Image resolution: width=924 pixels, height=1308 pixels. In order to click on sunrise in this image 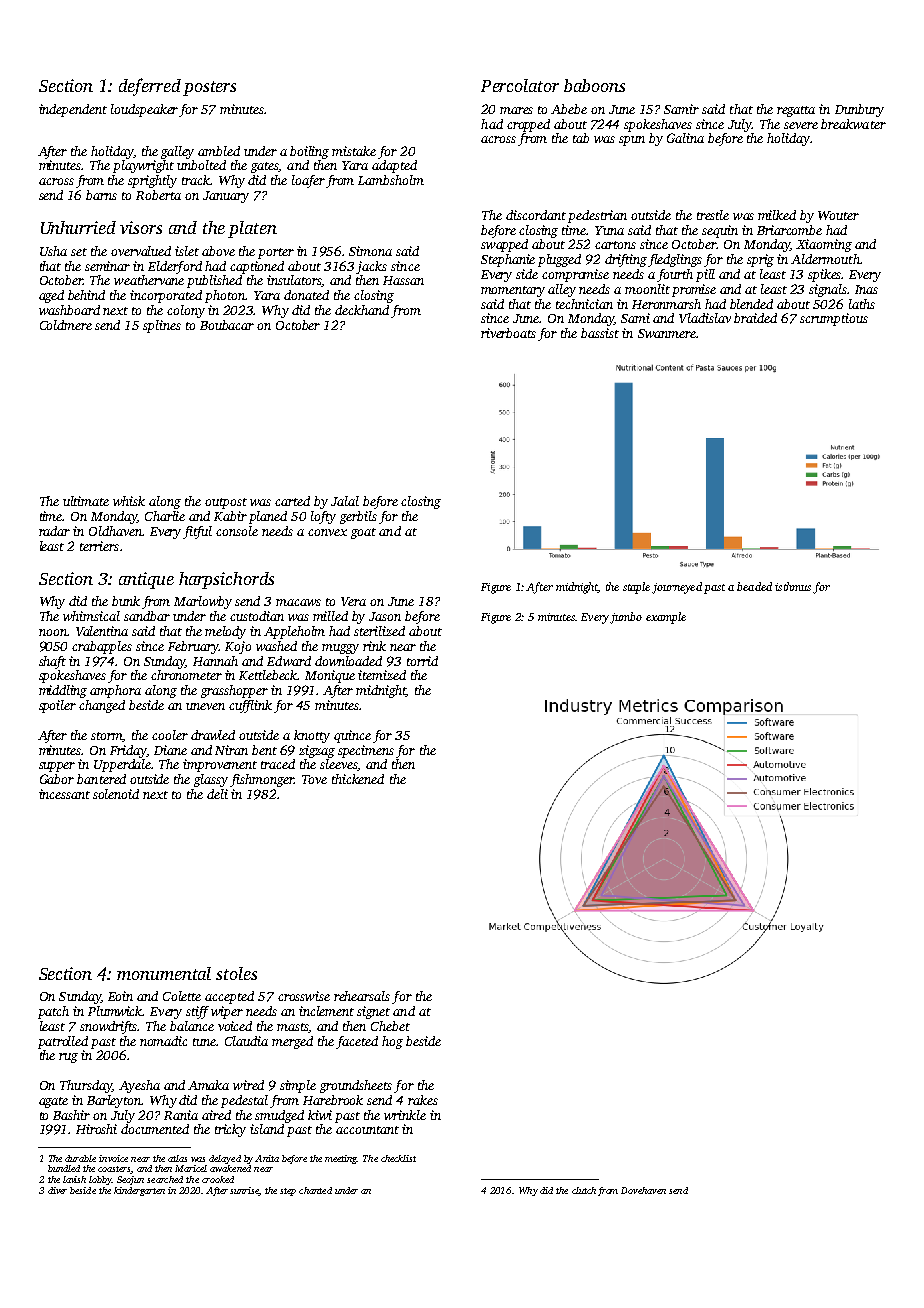, I will do `click(244, 1191)`.
